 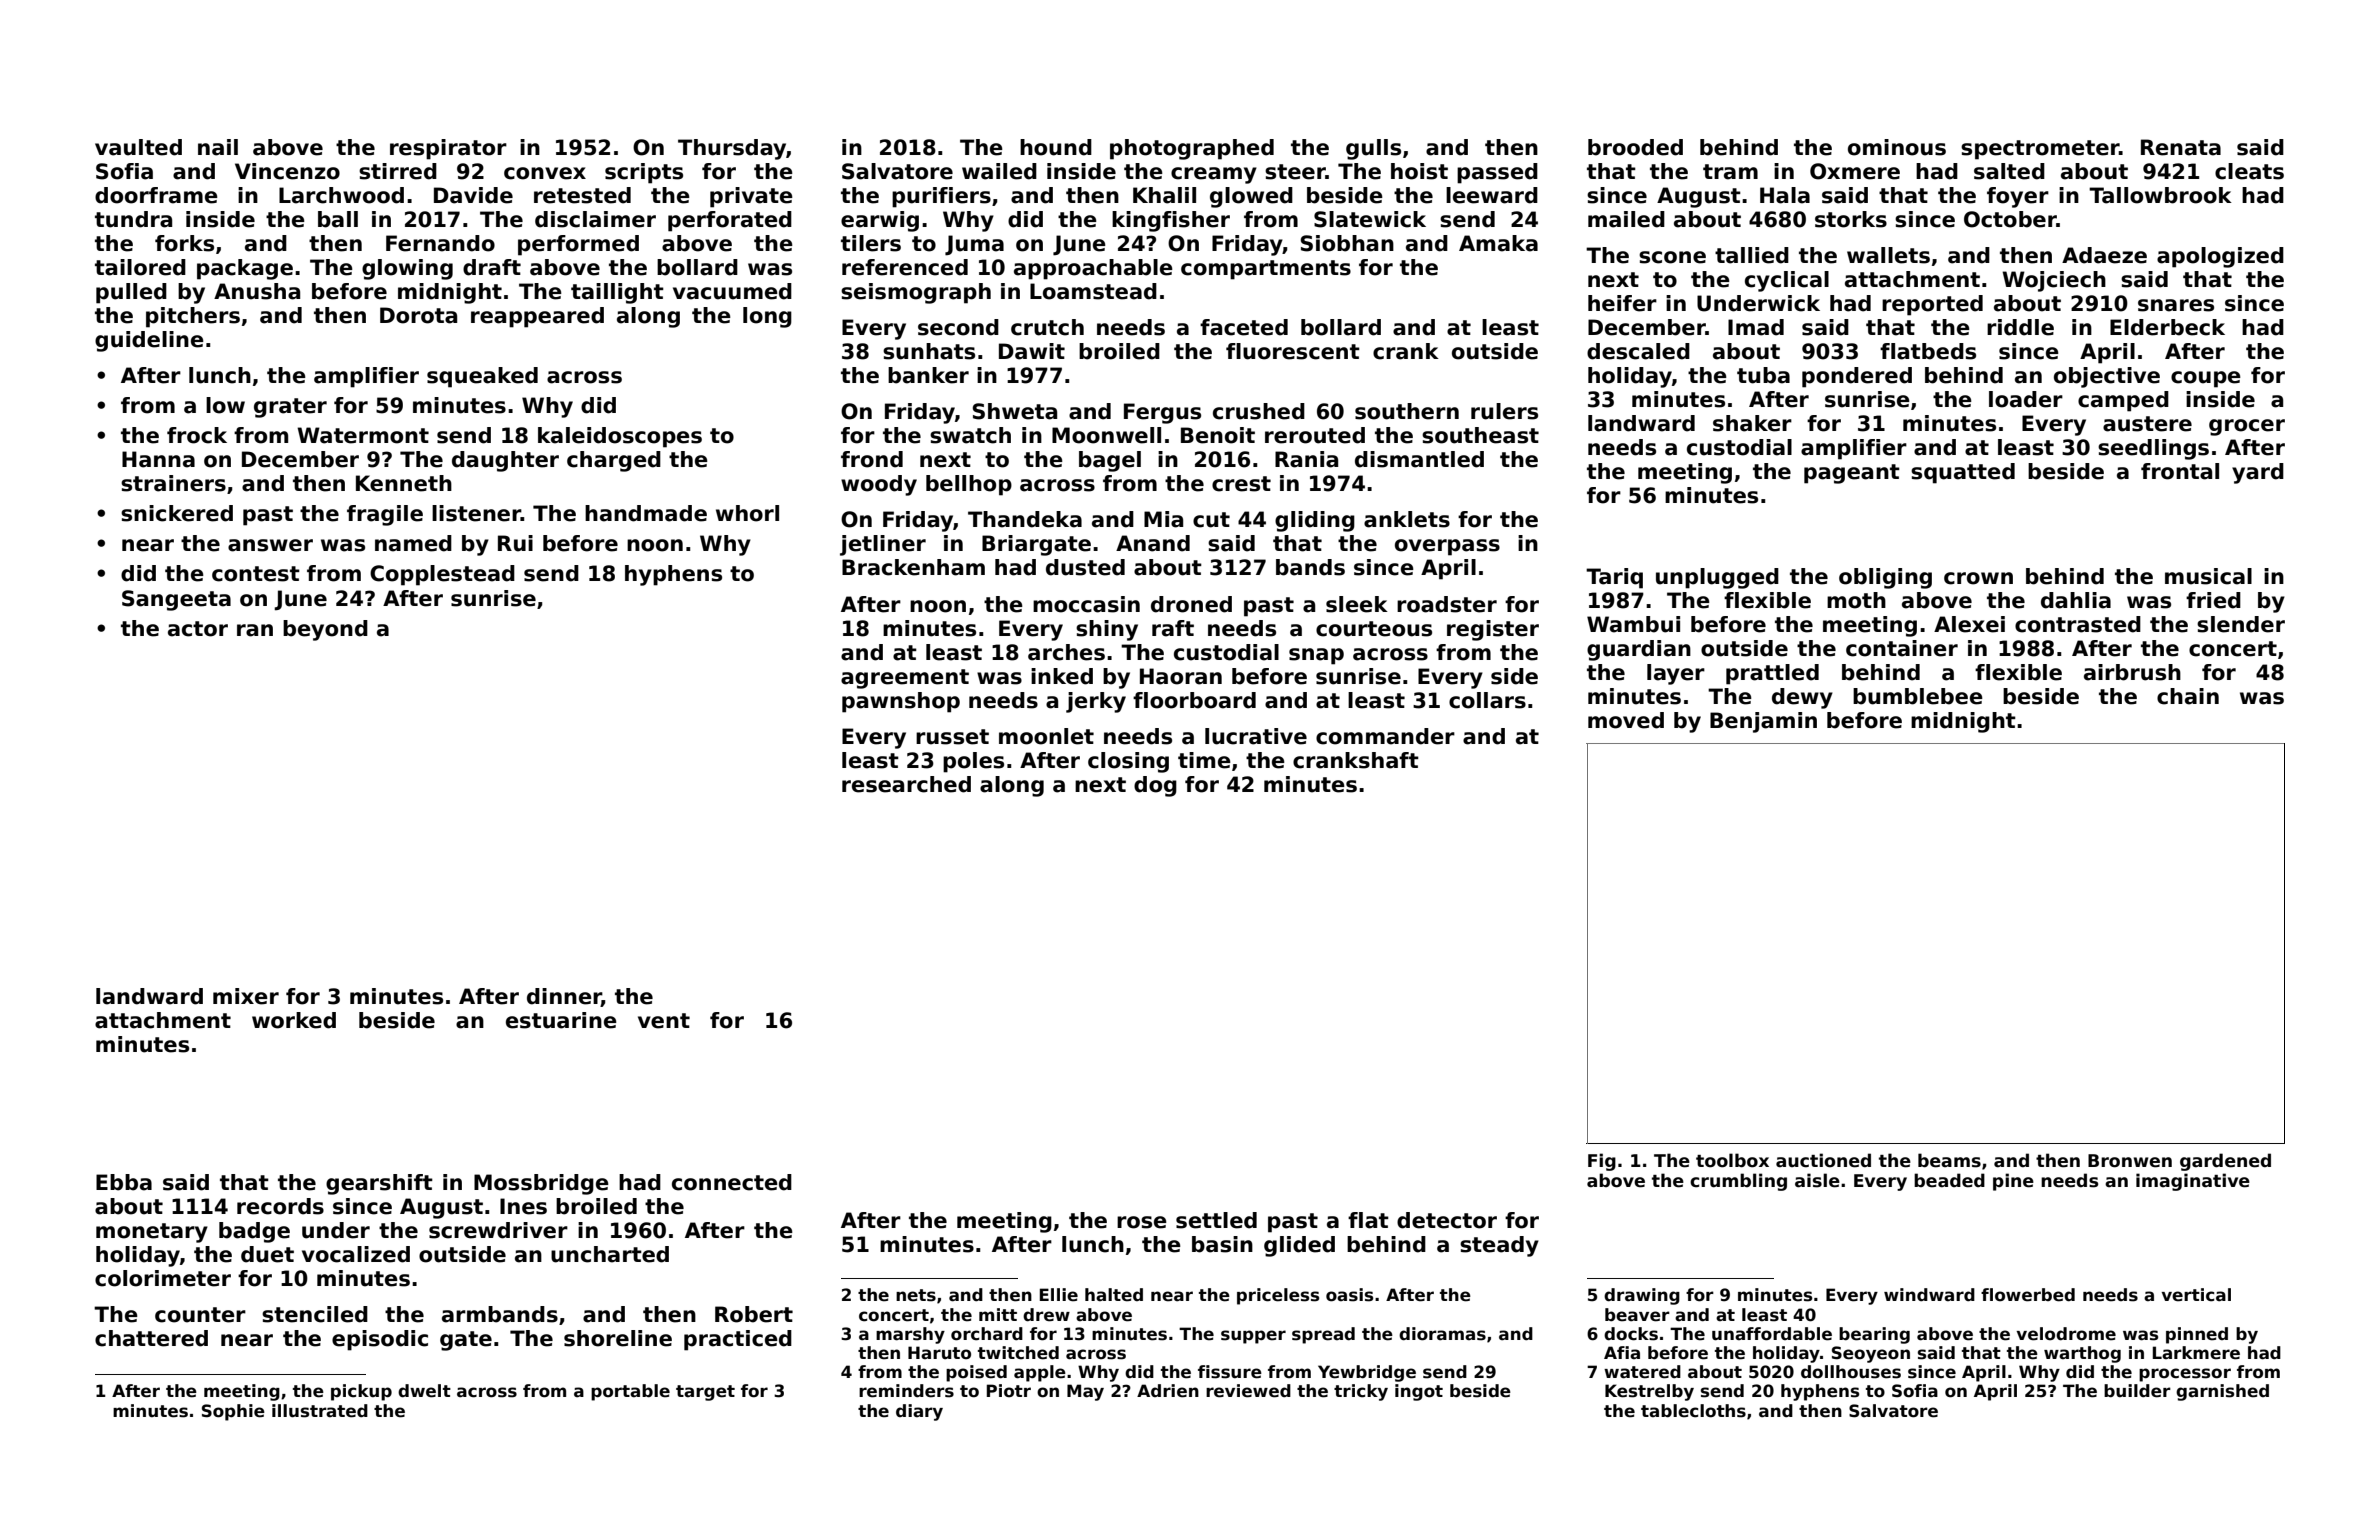 I want to click on Khalil, so click(x=1164, y=195).
